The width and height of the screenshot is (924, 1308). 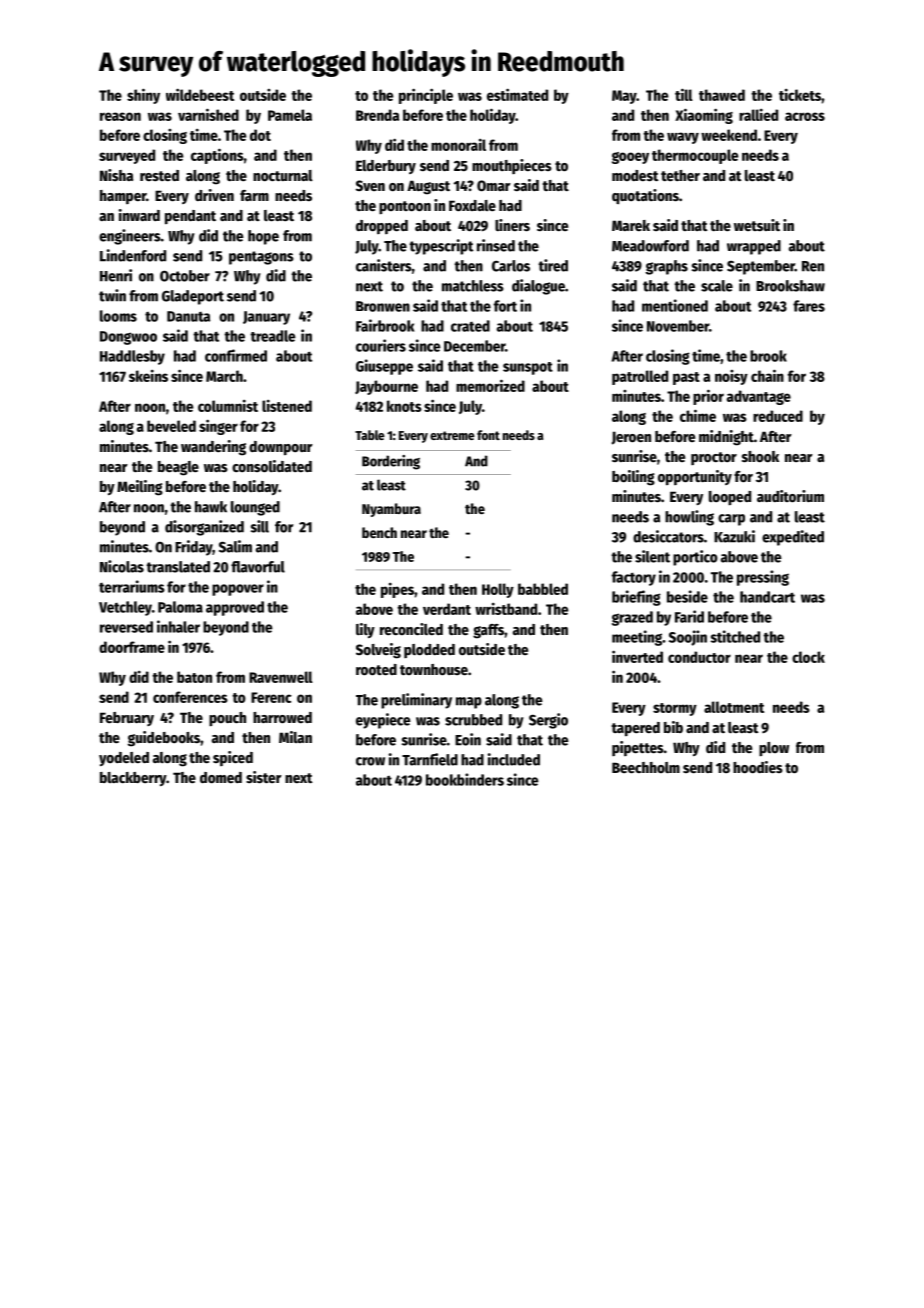 What do you see at coordinates (426, 96) in the screenshot?
I see `principle` at bounding box center [426, 96].
